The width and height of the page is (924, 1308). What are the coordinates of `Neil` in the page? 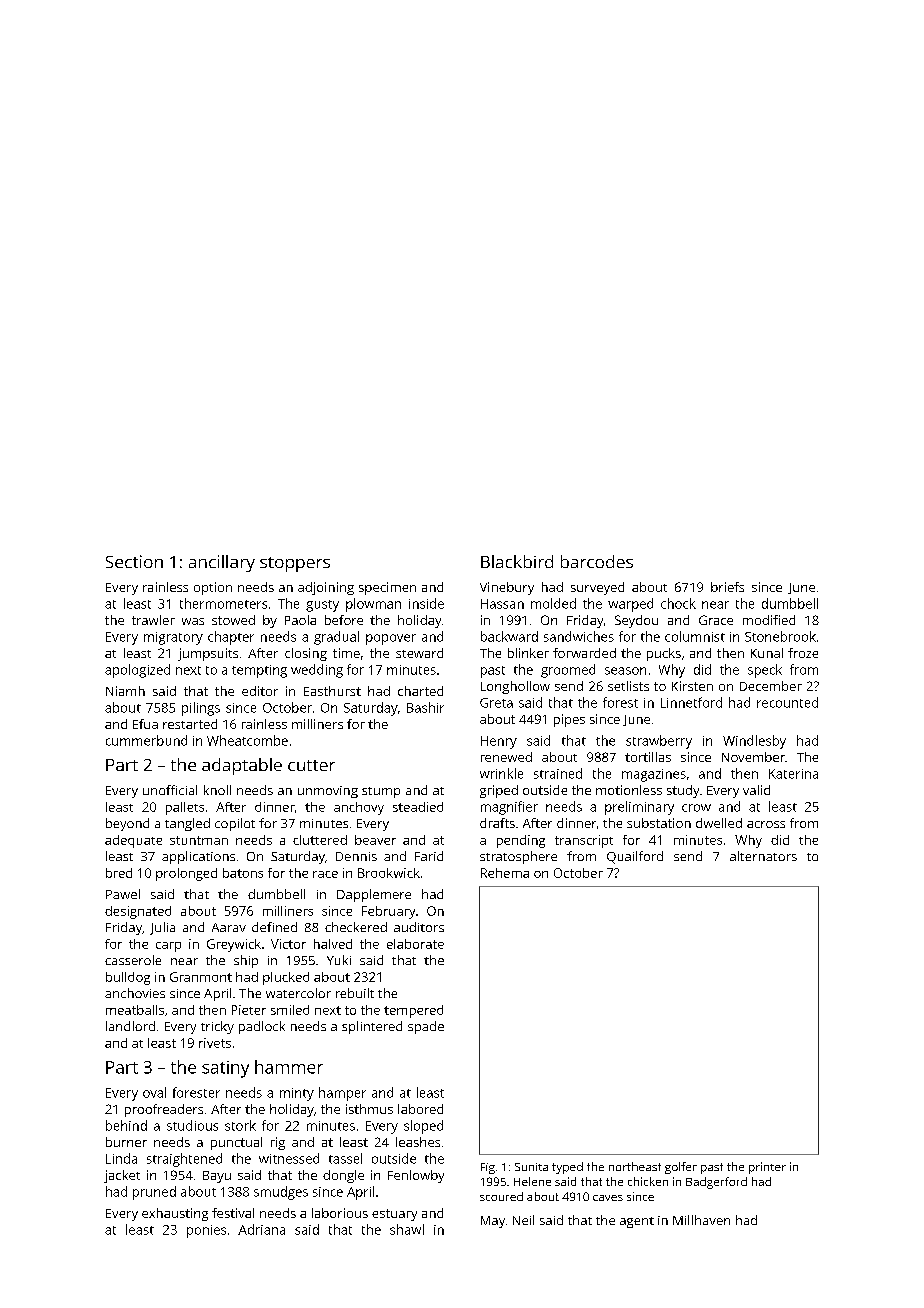 It's located at (523, 1220).
